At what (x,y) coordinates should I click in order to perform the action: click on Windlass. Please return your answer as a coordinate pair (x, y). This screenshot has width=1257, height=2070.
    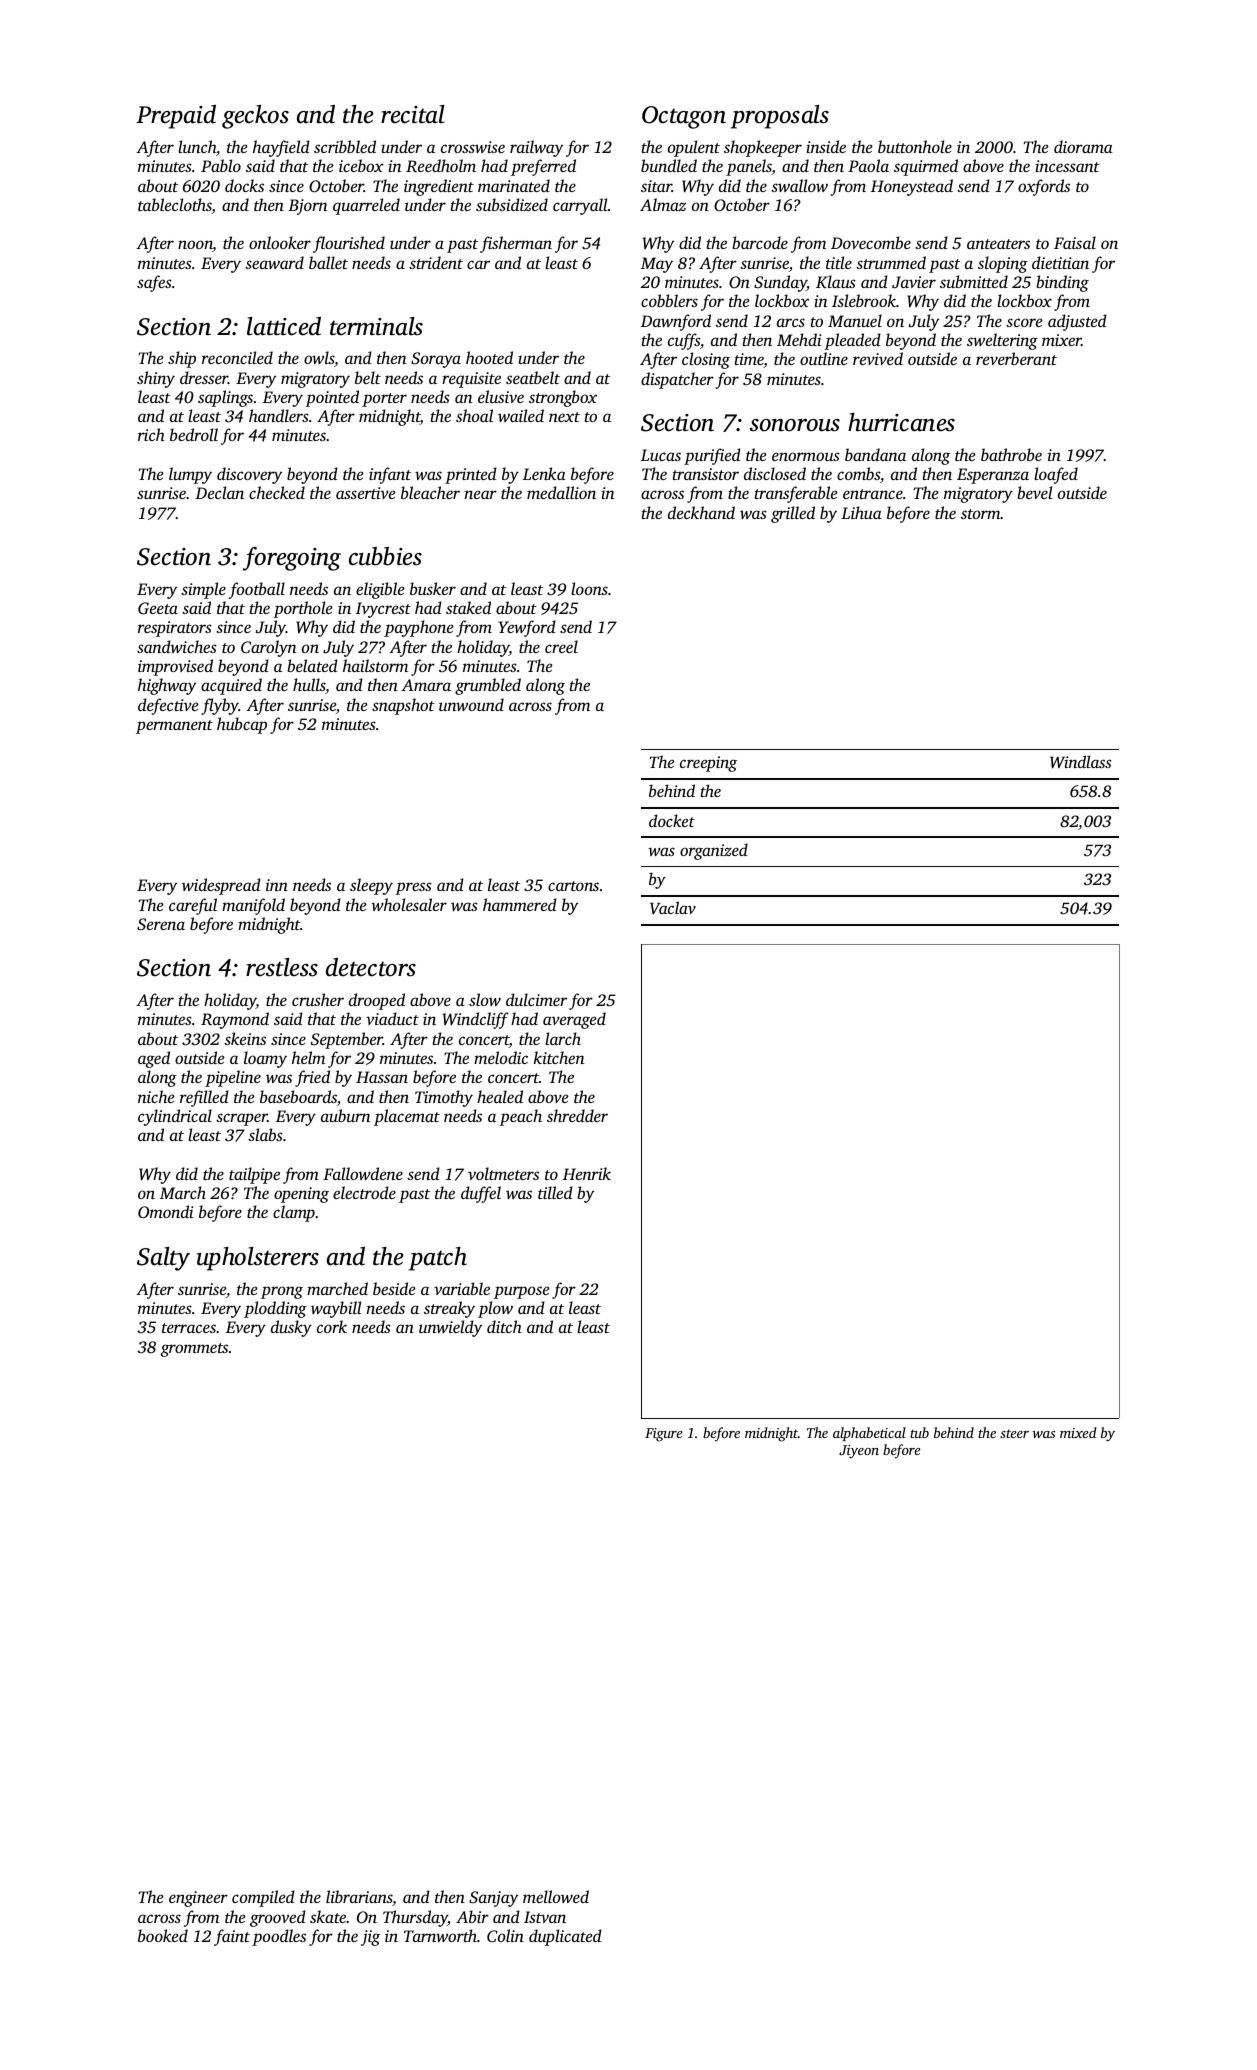
    Looking at the image, I should click on (1080, 762).
